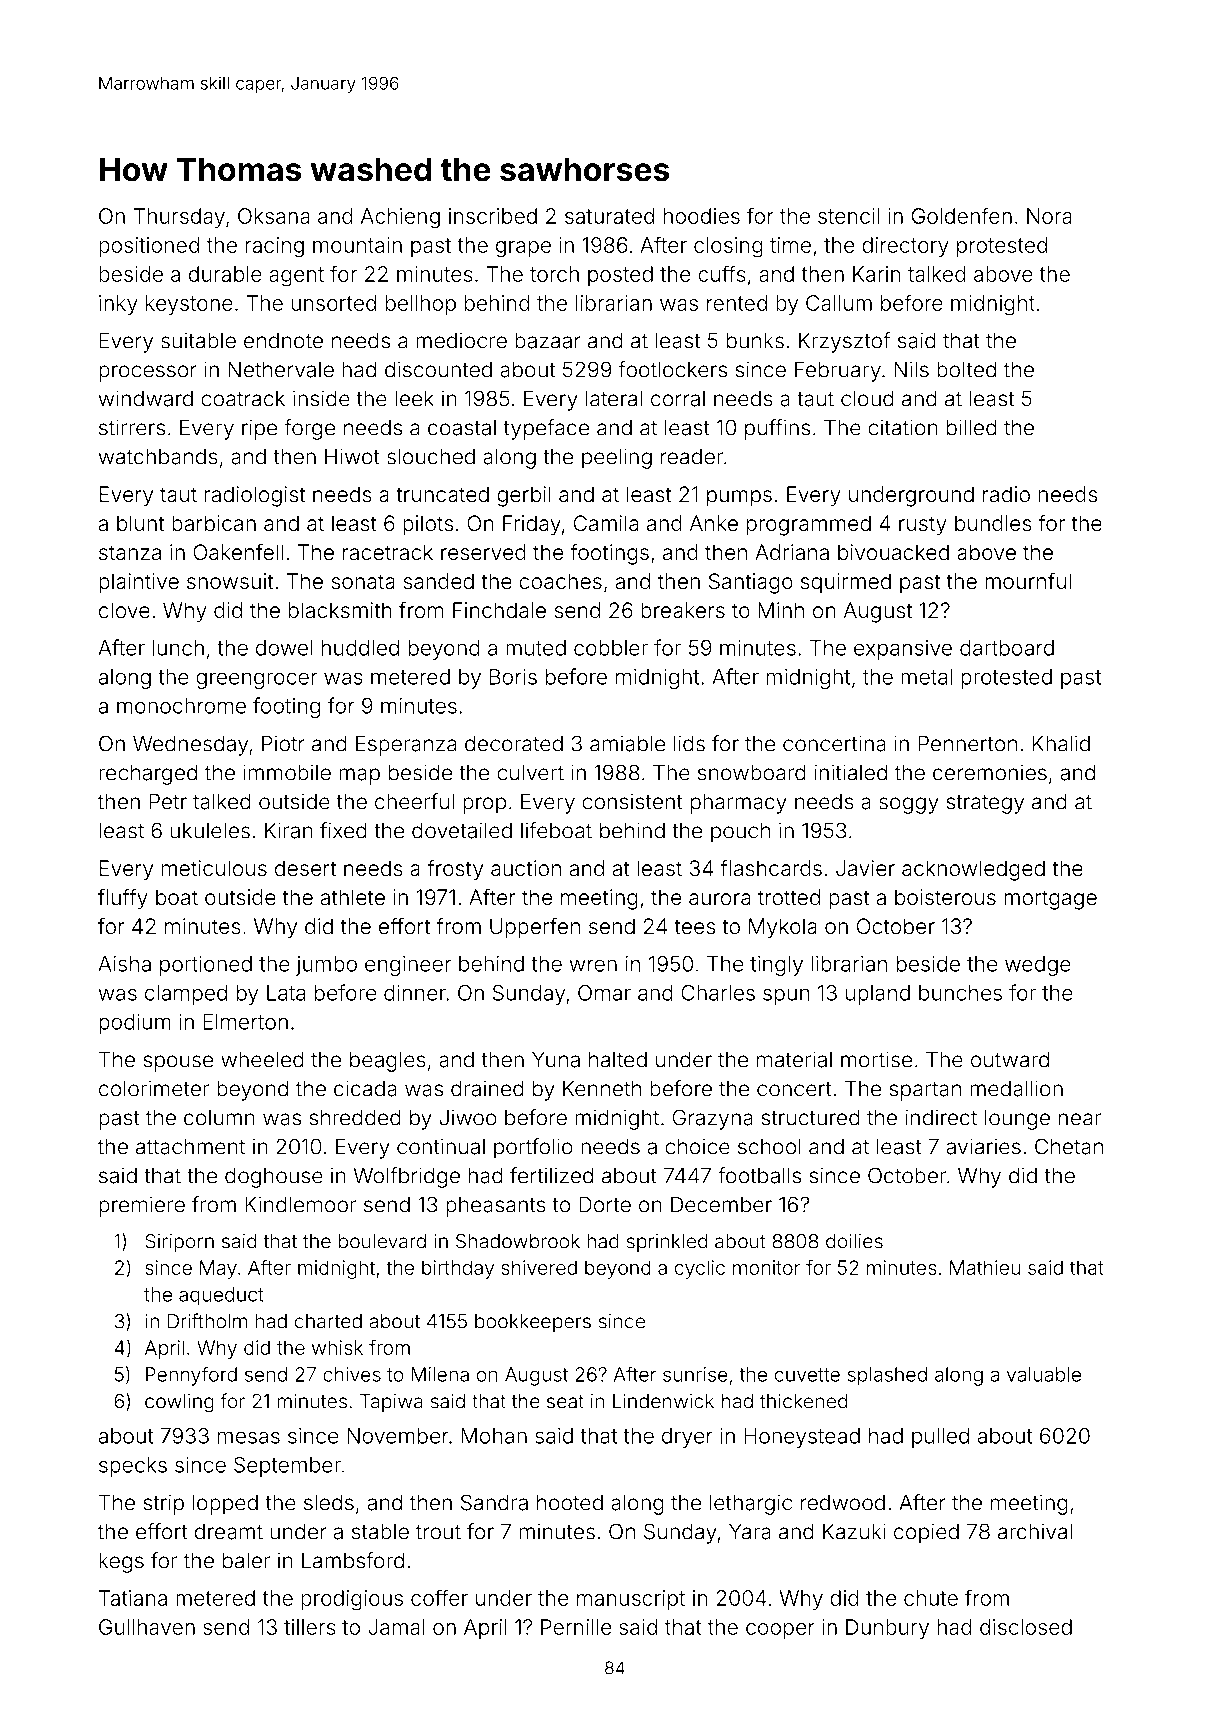 This screenshot has height=1709, width=1208. What do you see at coordinates (960, 993) in the screenshot?
I see `bunches` at bounding box center [960, 993].
